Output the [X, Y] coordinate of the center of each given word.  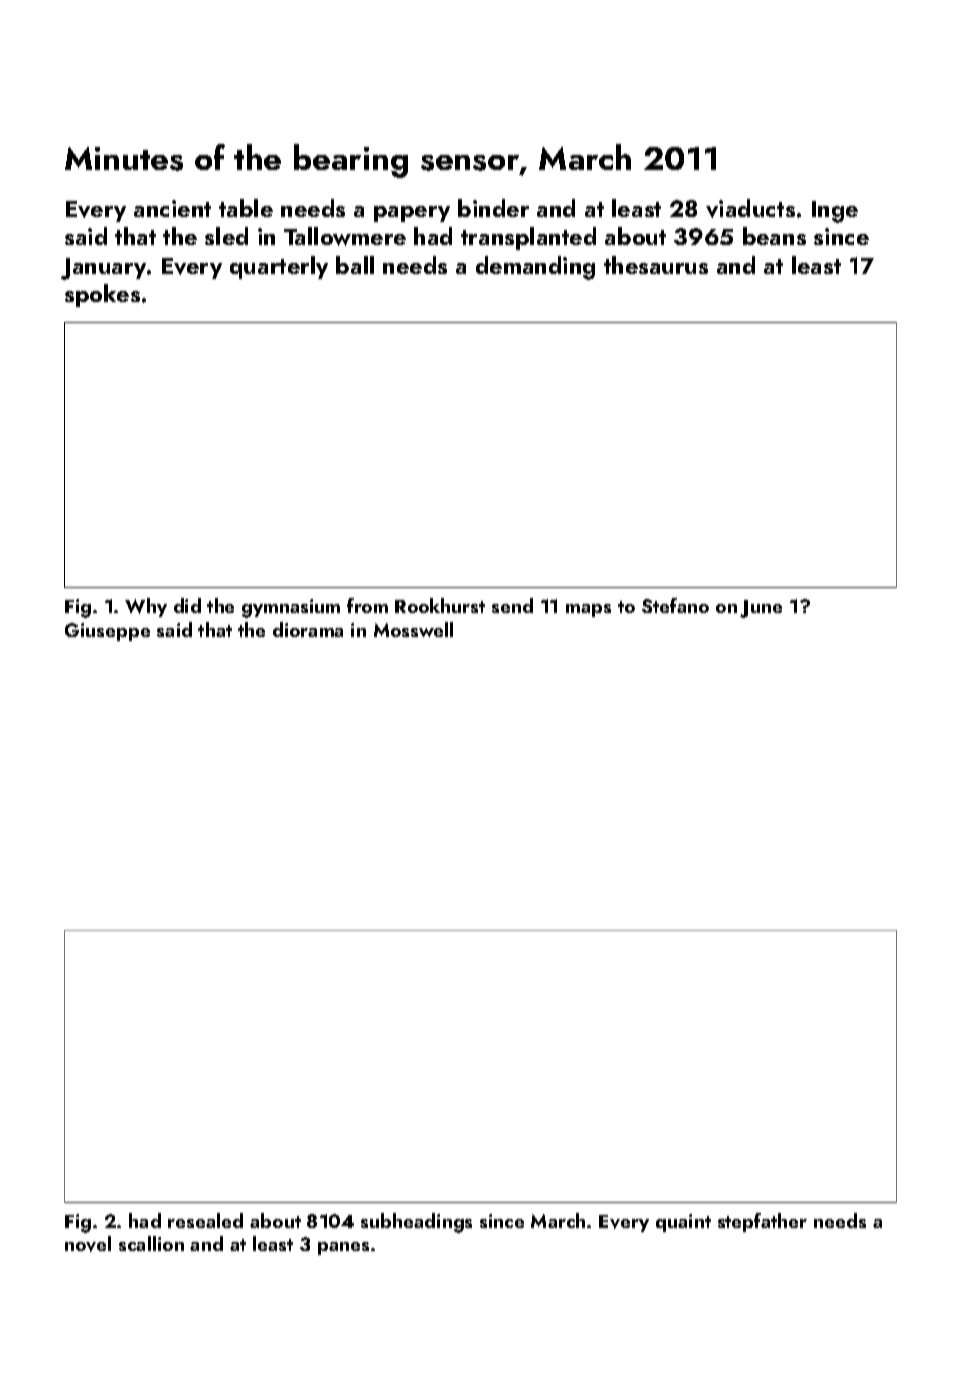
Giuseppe [107, 632]
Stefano [675, 605]
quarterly [279, 267]
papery [412, 214]
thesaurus [656, 265]
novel [88, 1244]
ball [355, 265]
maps [588, 610]
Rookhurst [440, 605]
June [761, 609]
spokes [102, 295]
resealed [205, 1220]
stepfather [762, 1222]
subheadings [416, 1223]
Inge [835, 212]
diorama [308, 629]
